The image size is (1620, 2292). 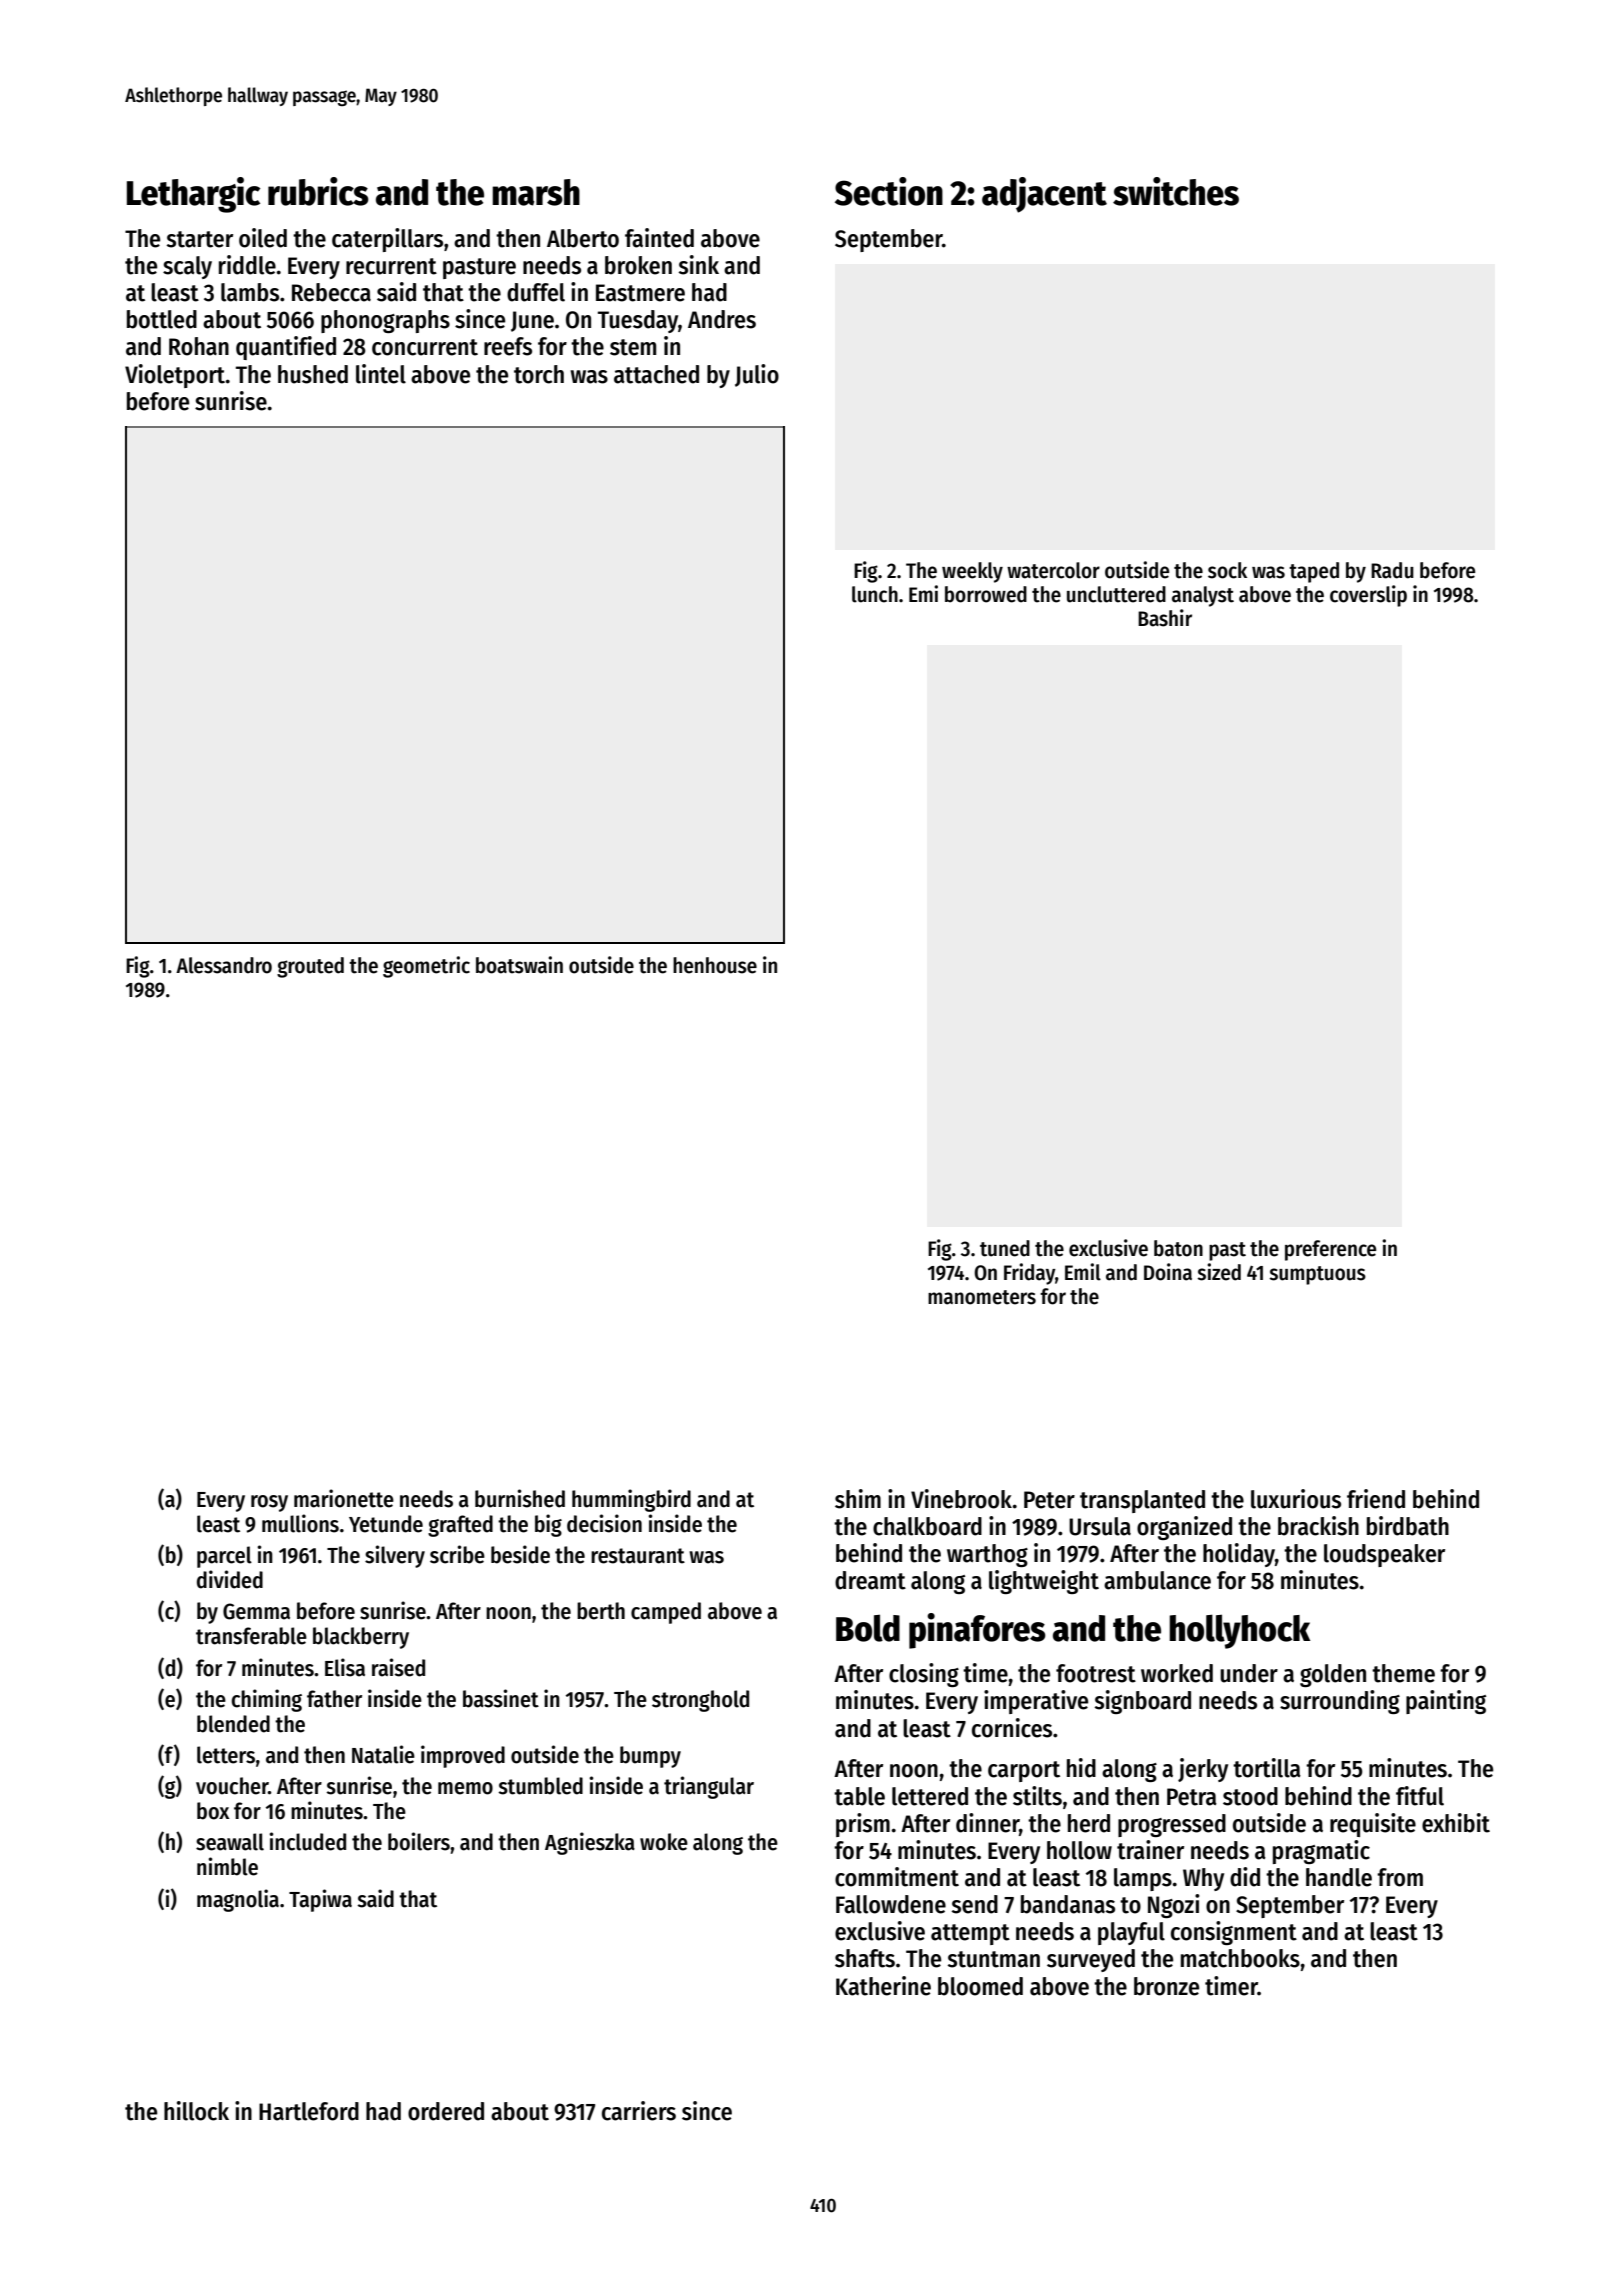 What do you see at coordinates (1227, 570) in the screenshot?
I see `sock` at bounding box center [1227, 570].
